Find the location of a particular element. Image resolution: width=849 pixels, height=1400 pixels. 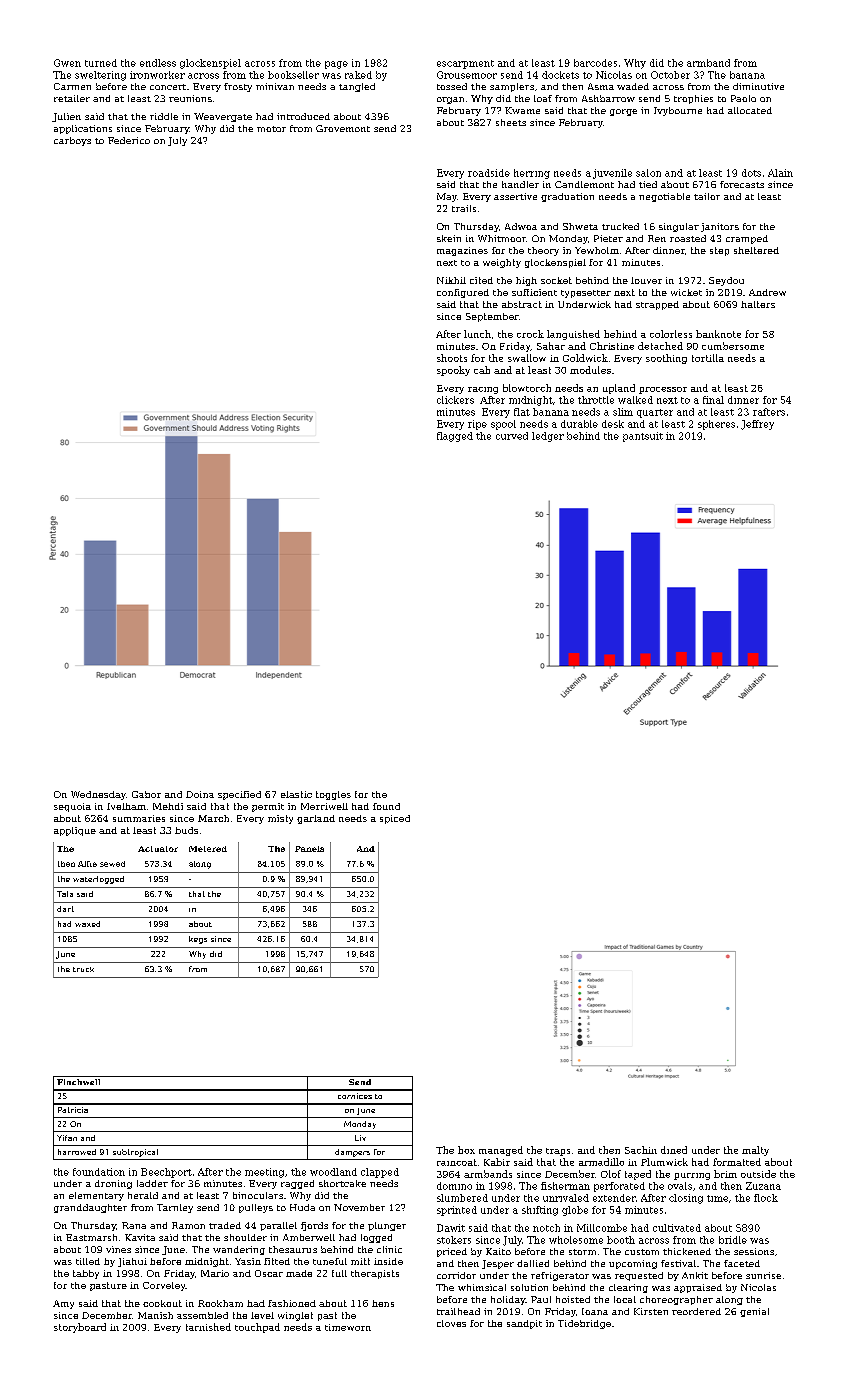

Federico is located at coordinates (129, 140).
